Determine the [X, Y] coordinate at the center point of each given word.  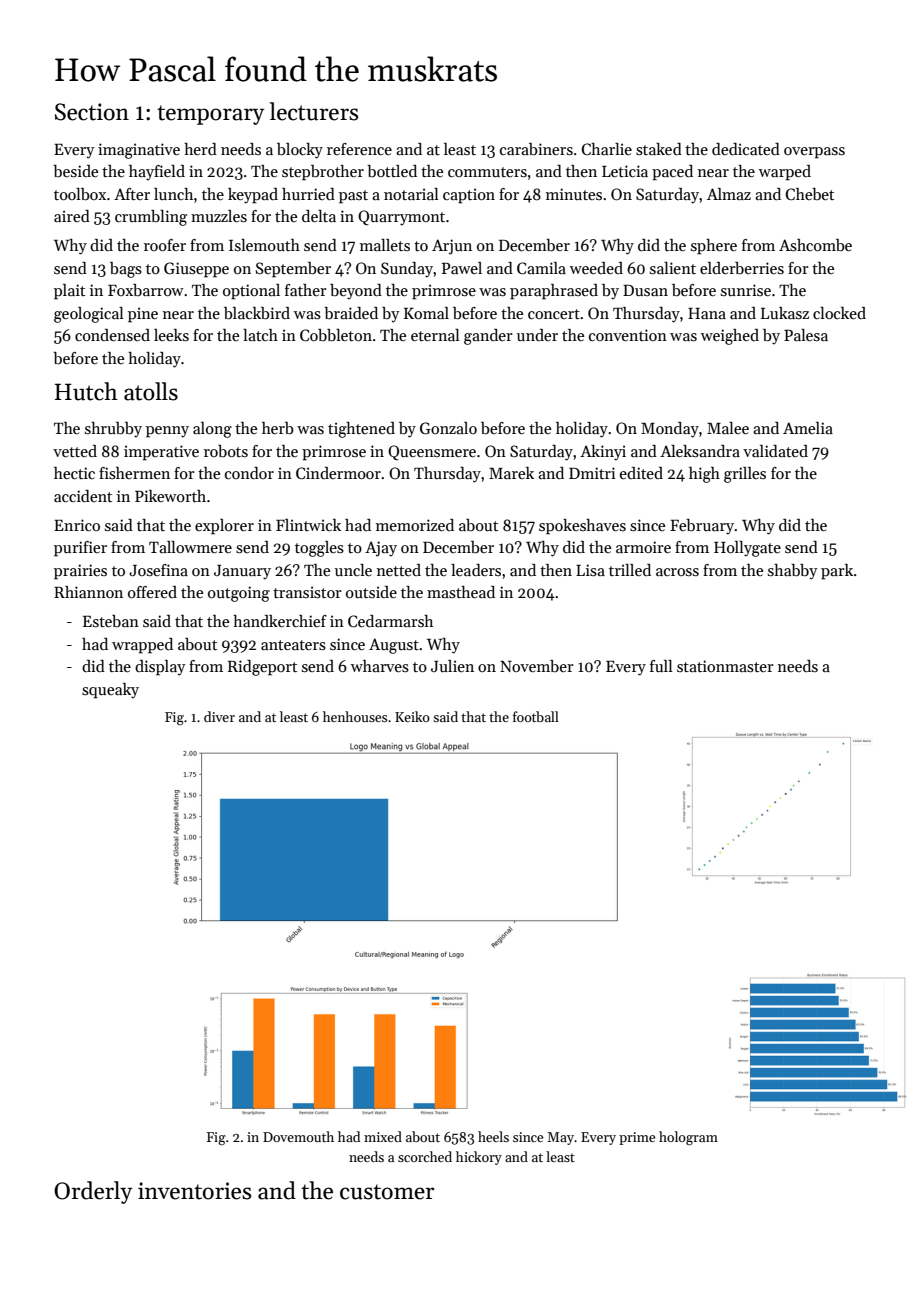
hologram [688, 1138]
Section [92, 112]
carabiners [536, 149]
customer [387, 1192]
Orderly [93, 1192]
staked [659, 149]
